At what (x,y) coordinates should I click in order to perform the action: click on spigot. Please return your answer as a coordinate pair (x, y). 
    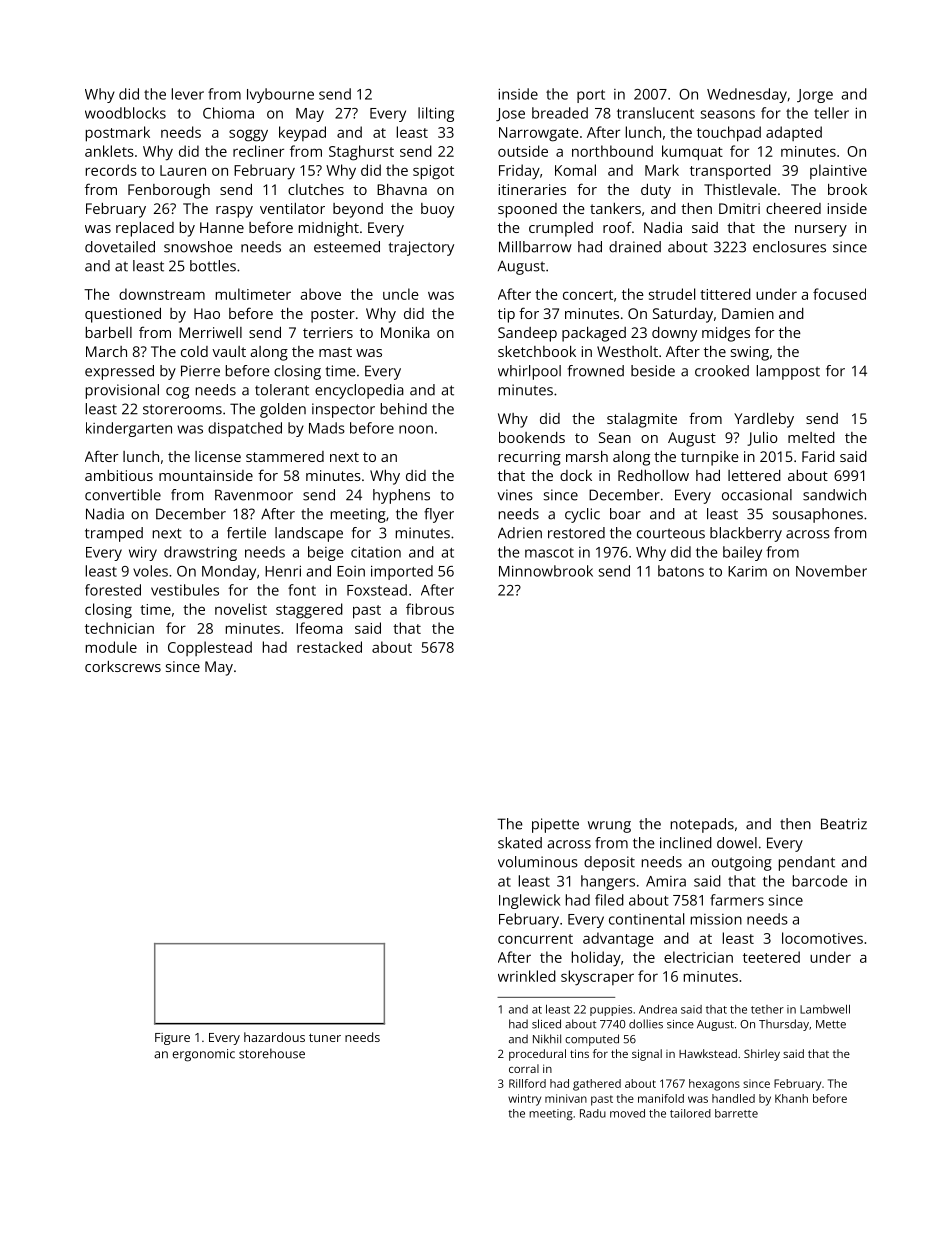
    Looking at the image, I should click on (433, 172).
